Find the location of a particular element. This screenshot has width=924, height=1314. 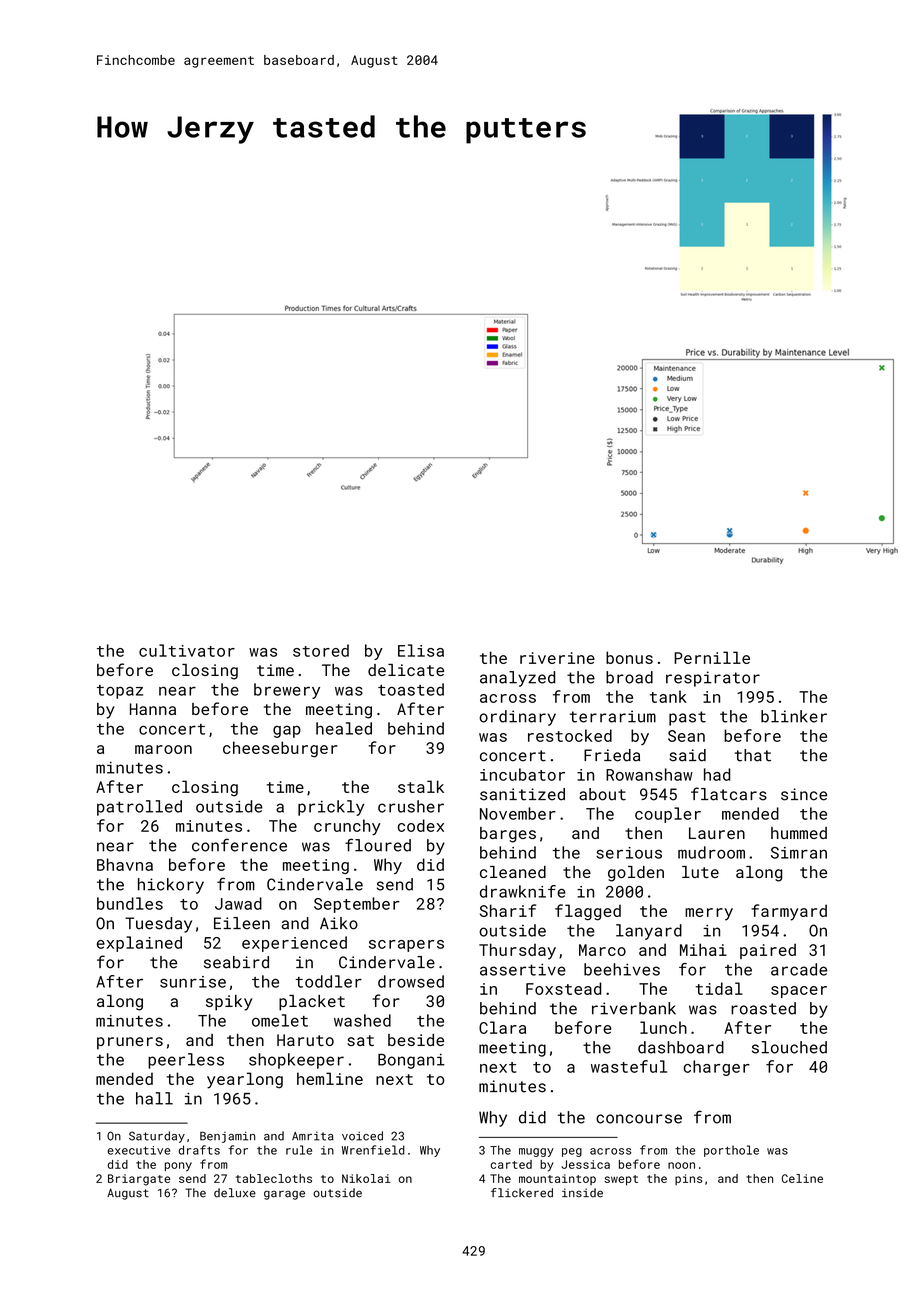

Briargate is located at coordinates (139, 1180).
